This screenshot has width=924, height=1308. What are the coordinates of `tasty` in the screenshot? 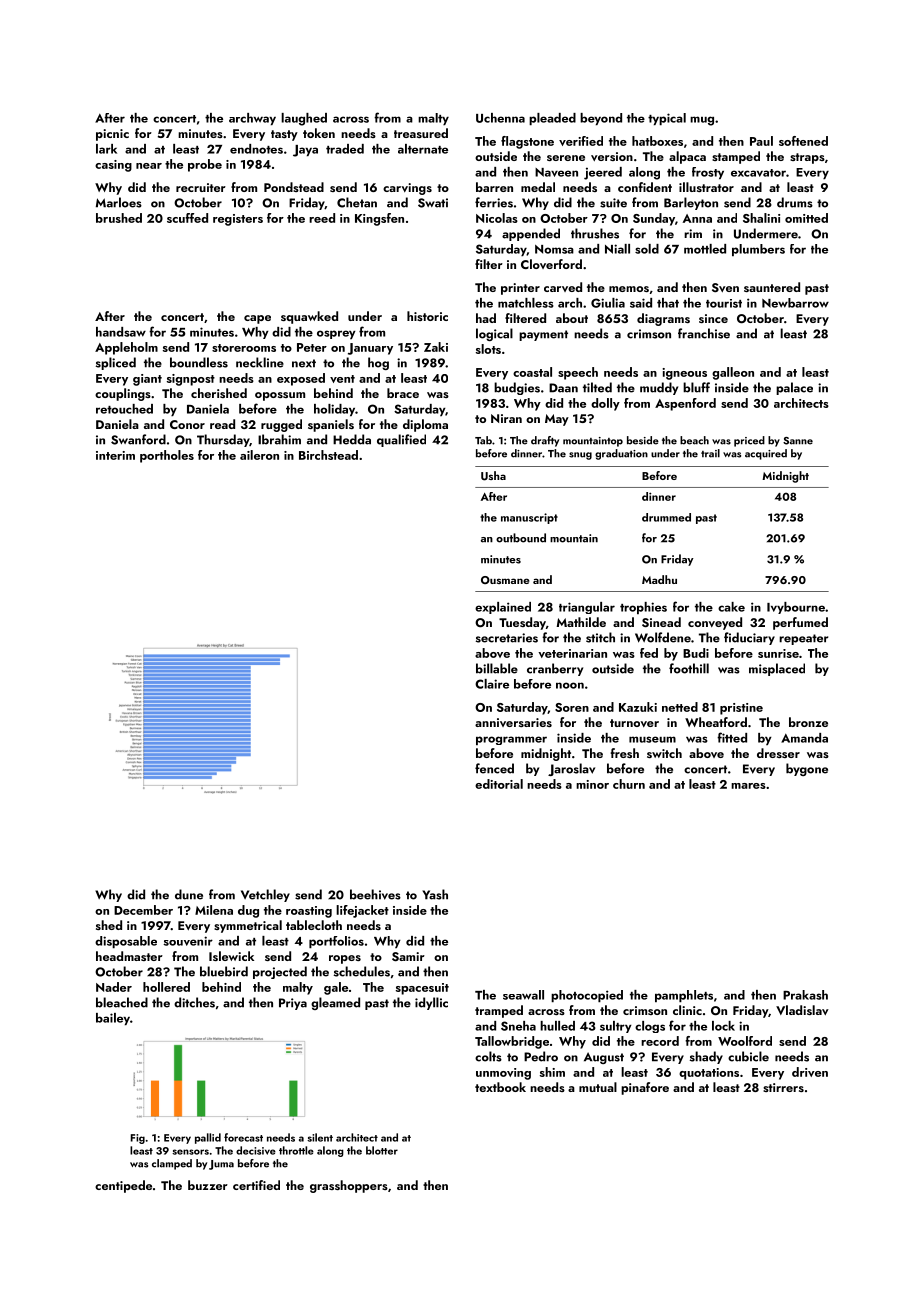 It's located at (284, 135).
